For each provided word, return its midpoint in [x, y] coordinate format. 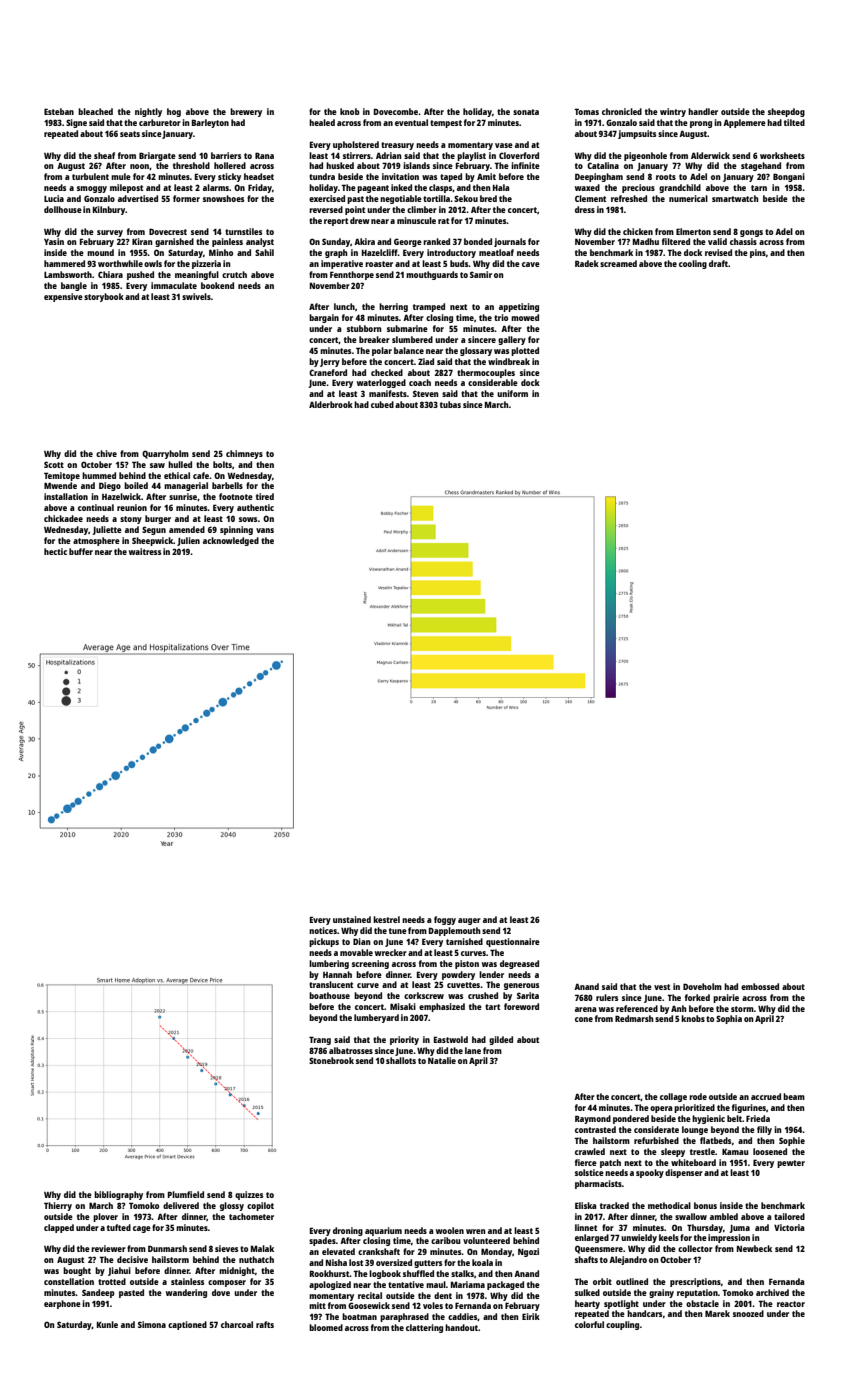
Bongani [789, 177]
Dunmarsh [167, 1248]
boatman [359, 1316]
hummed [99, 475]
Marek [717, 1313]
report [336, 222]
